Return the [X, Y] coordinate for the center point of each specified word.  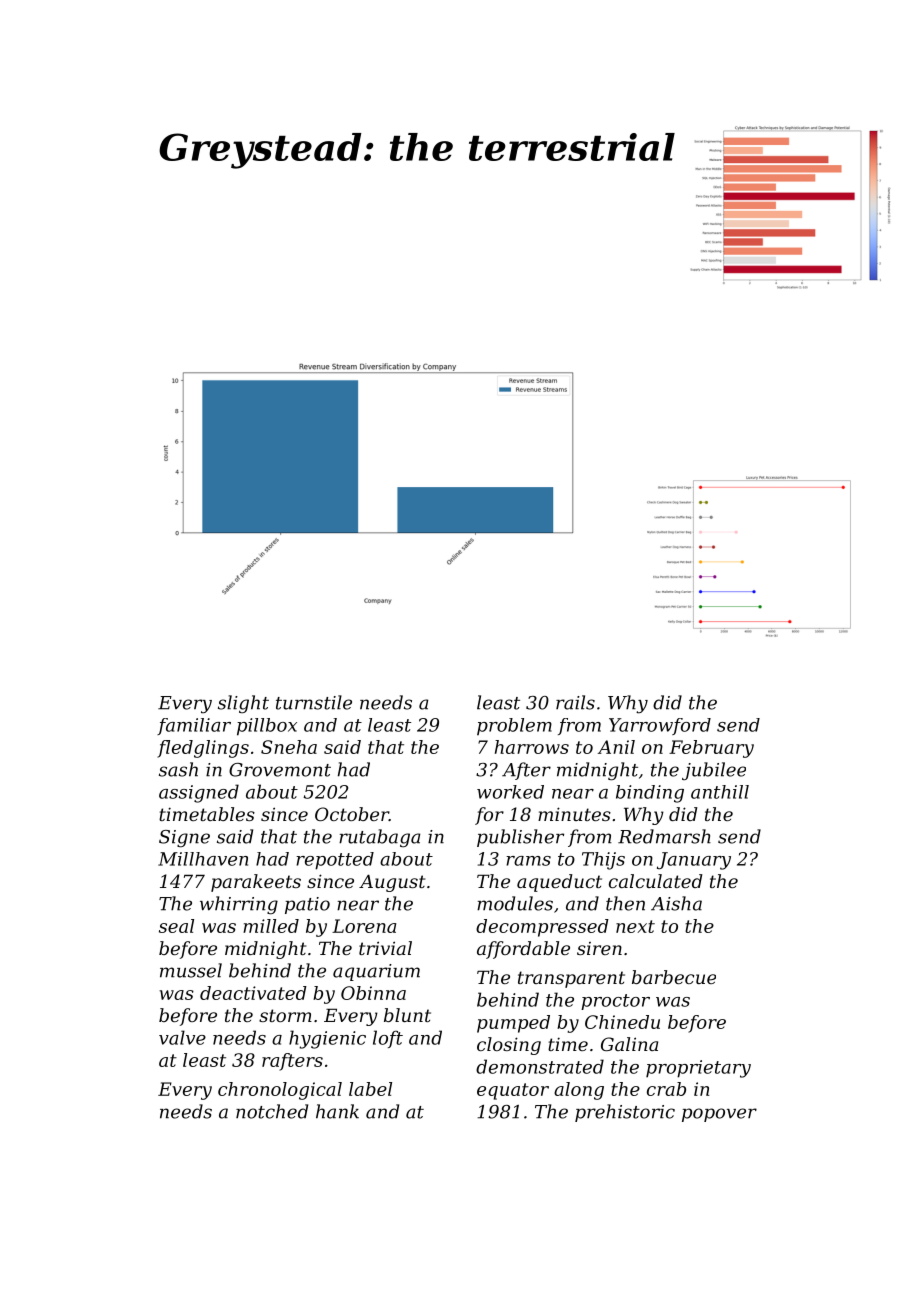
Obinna [373, 993]
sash [178, 769]
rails [575, 702]
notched [272, 1111]
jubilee [714, 771]
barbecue [674, 977]
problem [514, 727]
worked [510, 792]
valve [182, 1037]
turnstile [314, 702]
